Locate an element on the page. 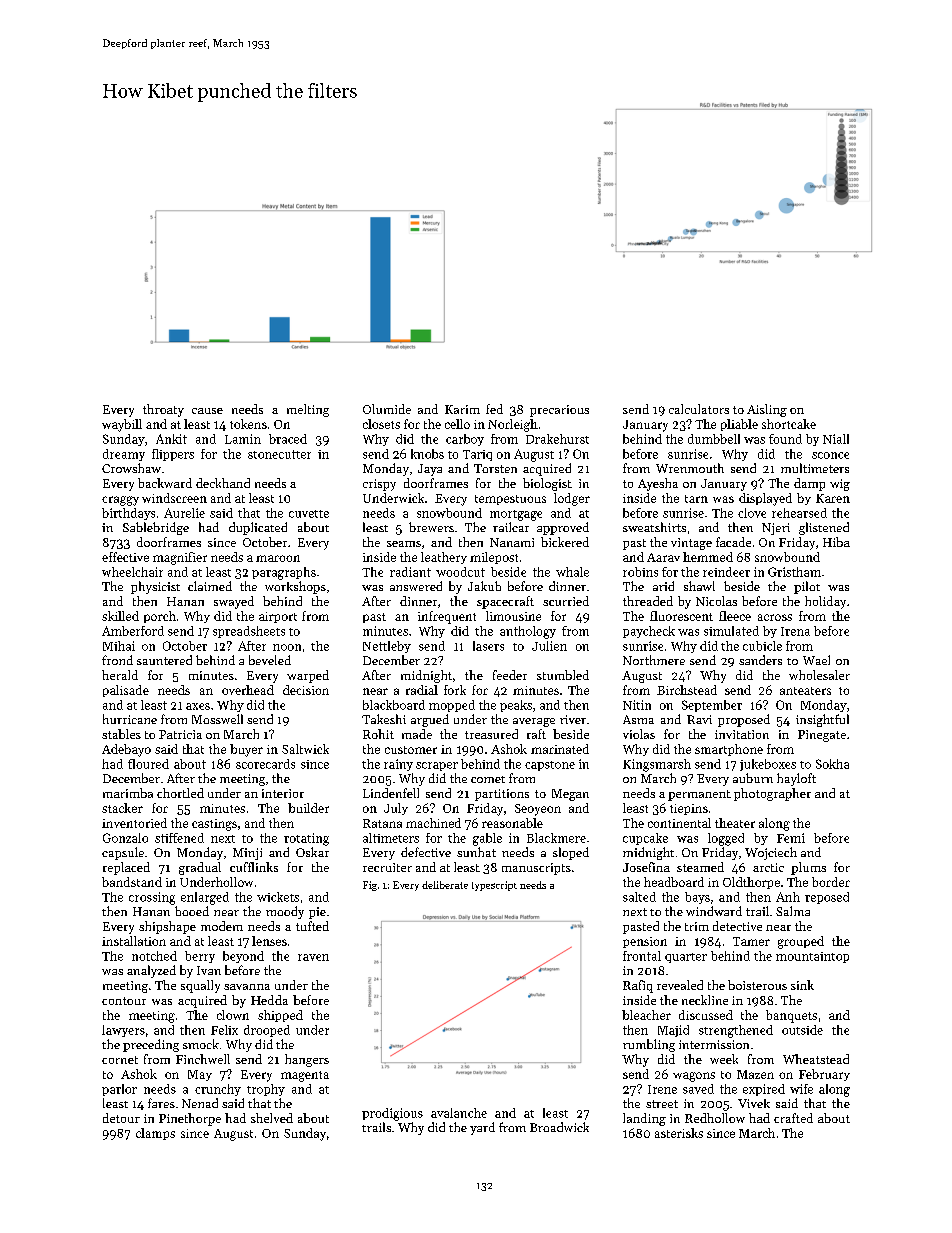  blackboard is located at coordinates (394, 705).
